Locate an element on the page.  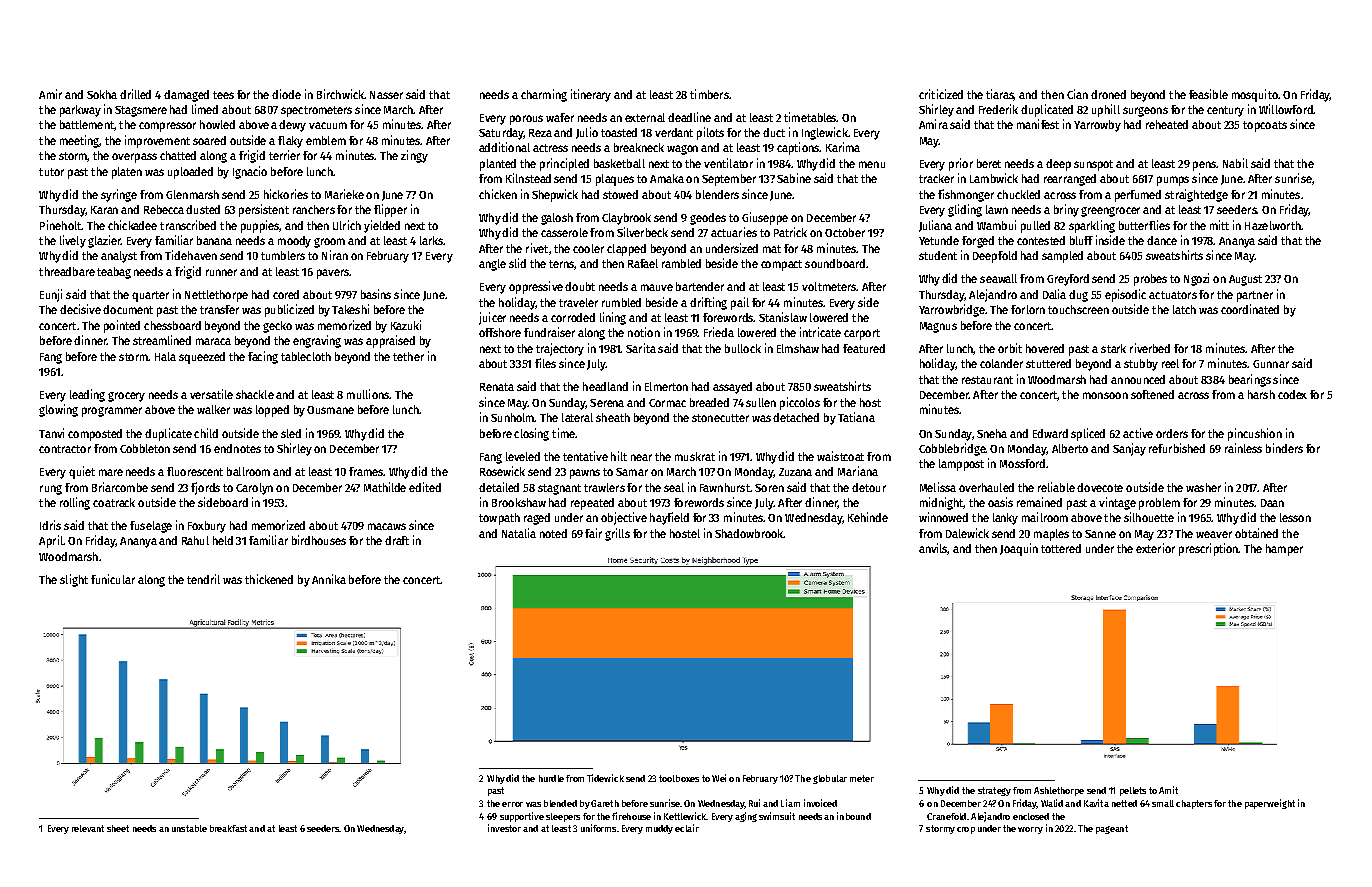
sheet is located at coordinates (118, 828).
